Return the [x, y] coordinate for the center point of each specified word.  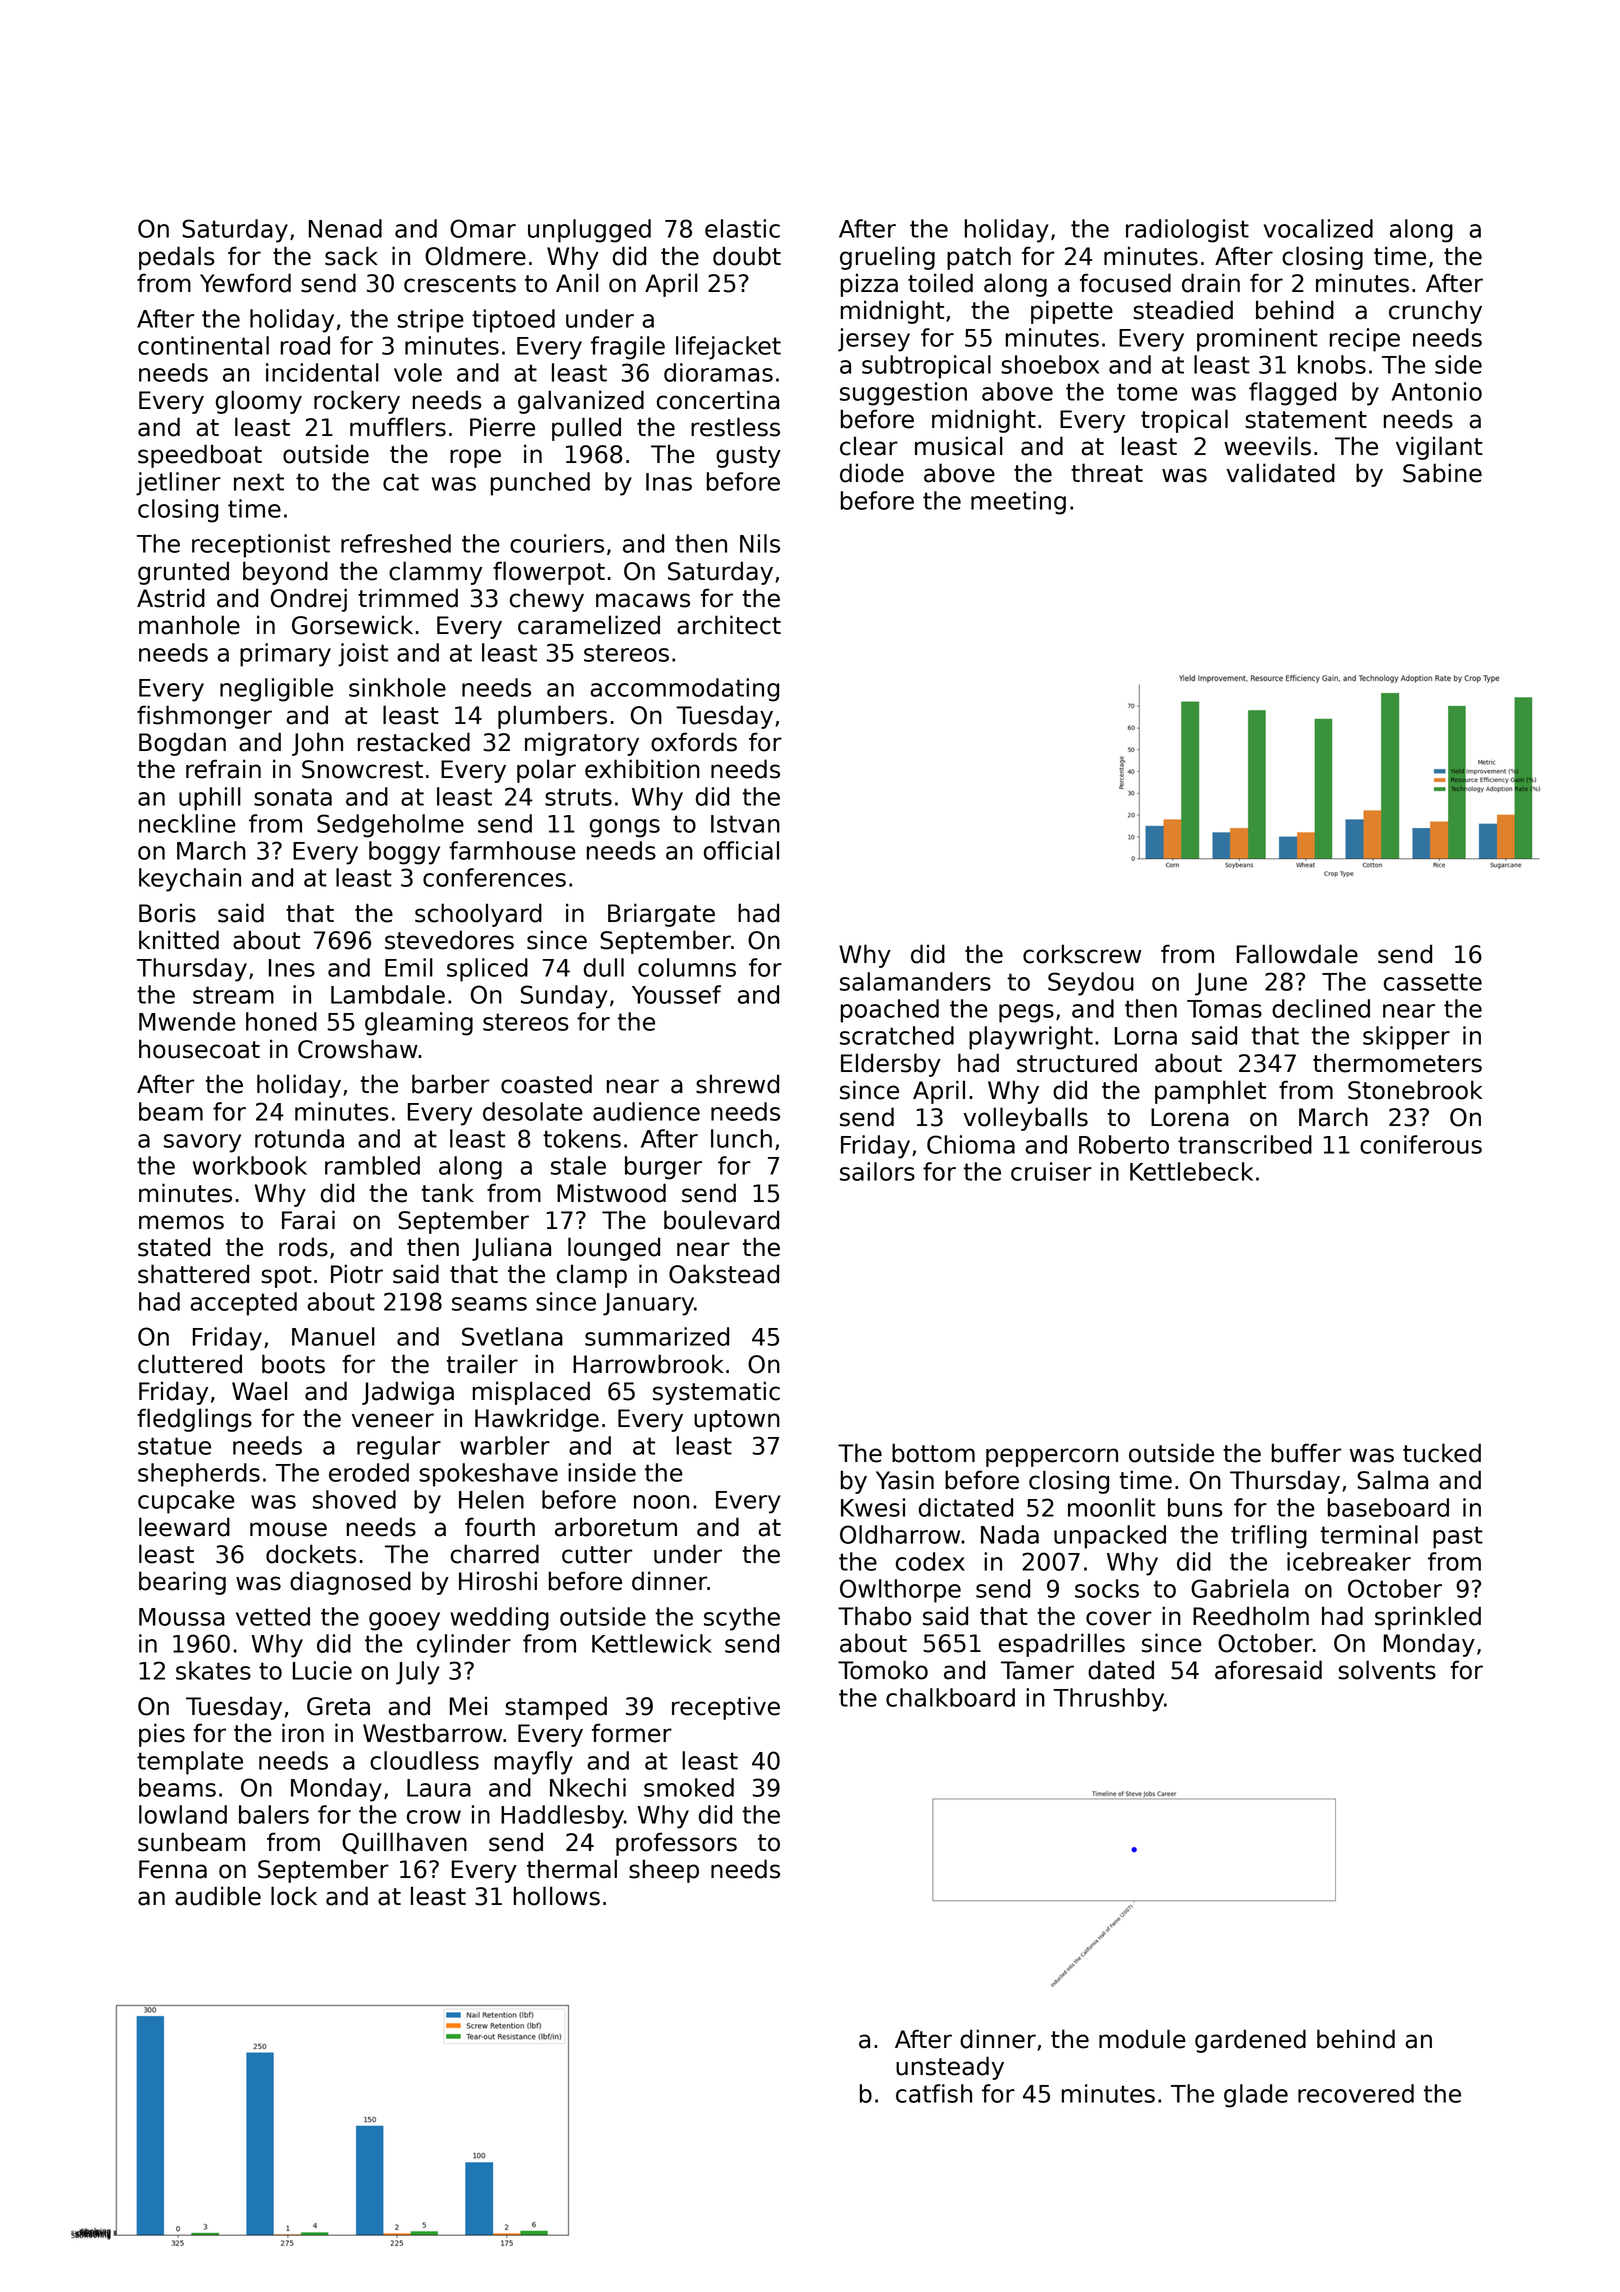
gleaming [419, 1024]
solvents [1387, 1670]
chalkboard [950, 1697]
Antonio [1437, 391]
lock [294, 1896]
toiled [940, 283]
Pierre [502, 427]
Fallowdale [1297, 954]
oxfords [694, 742]
